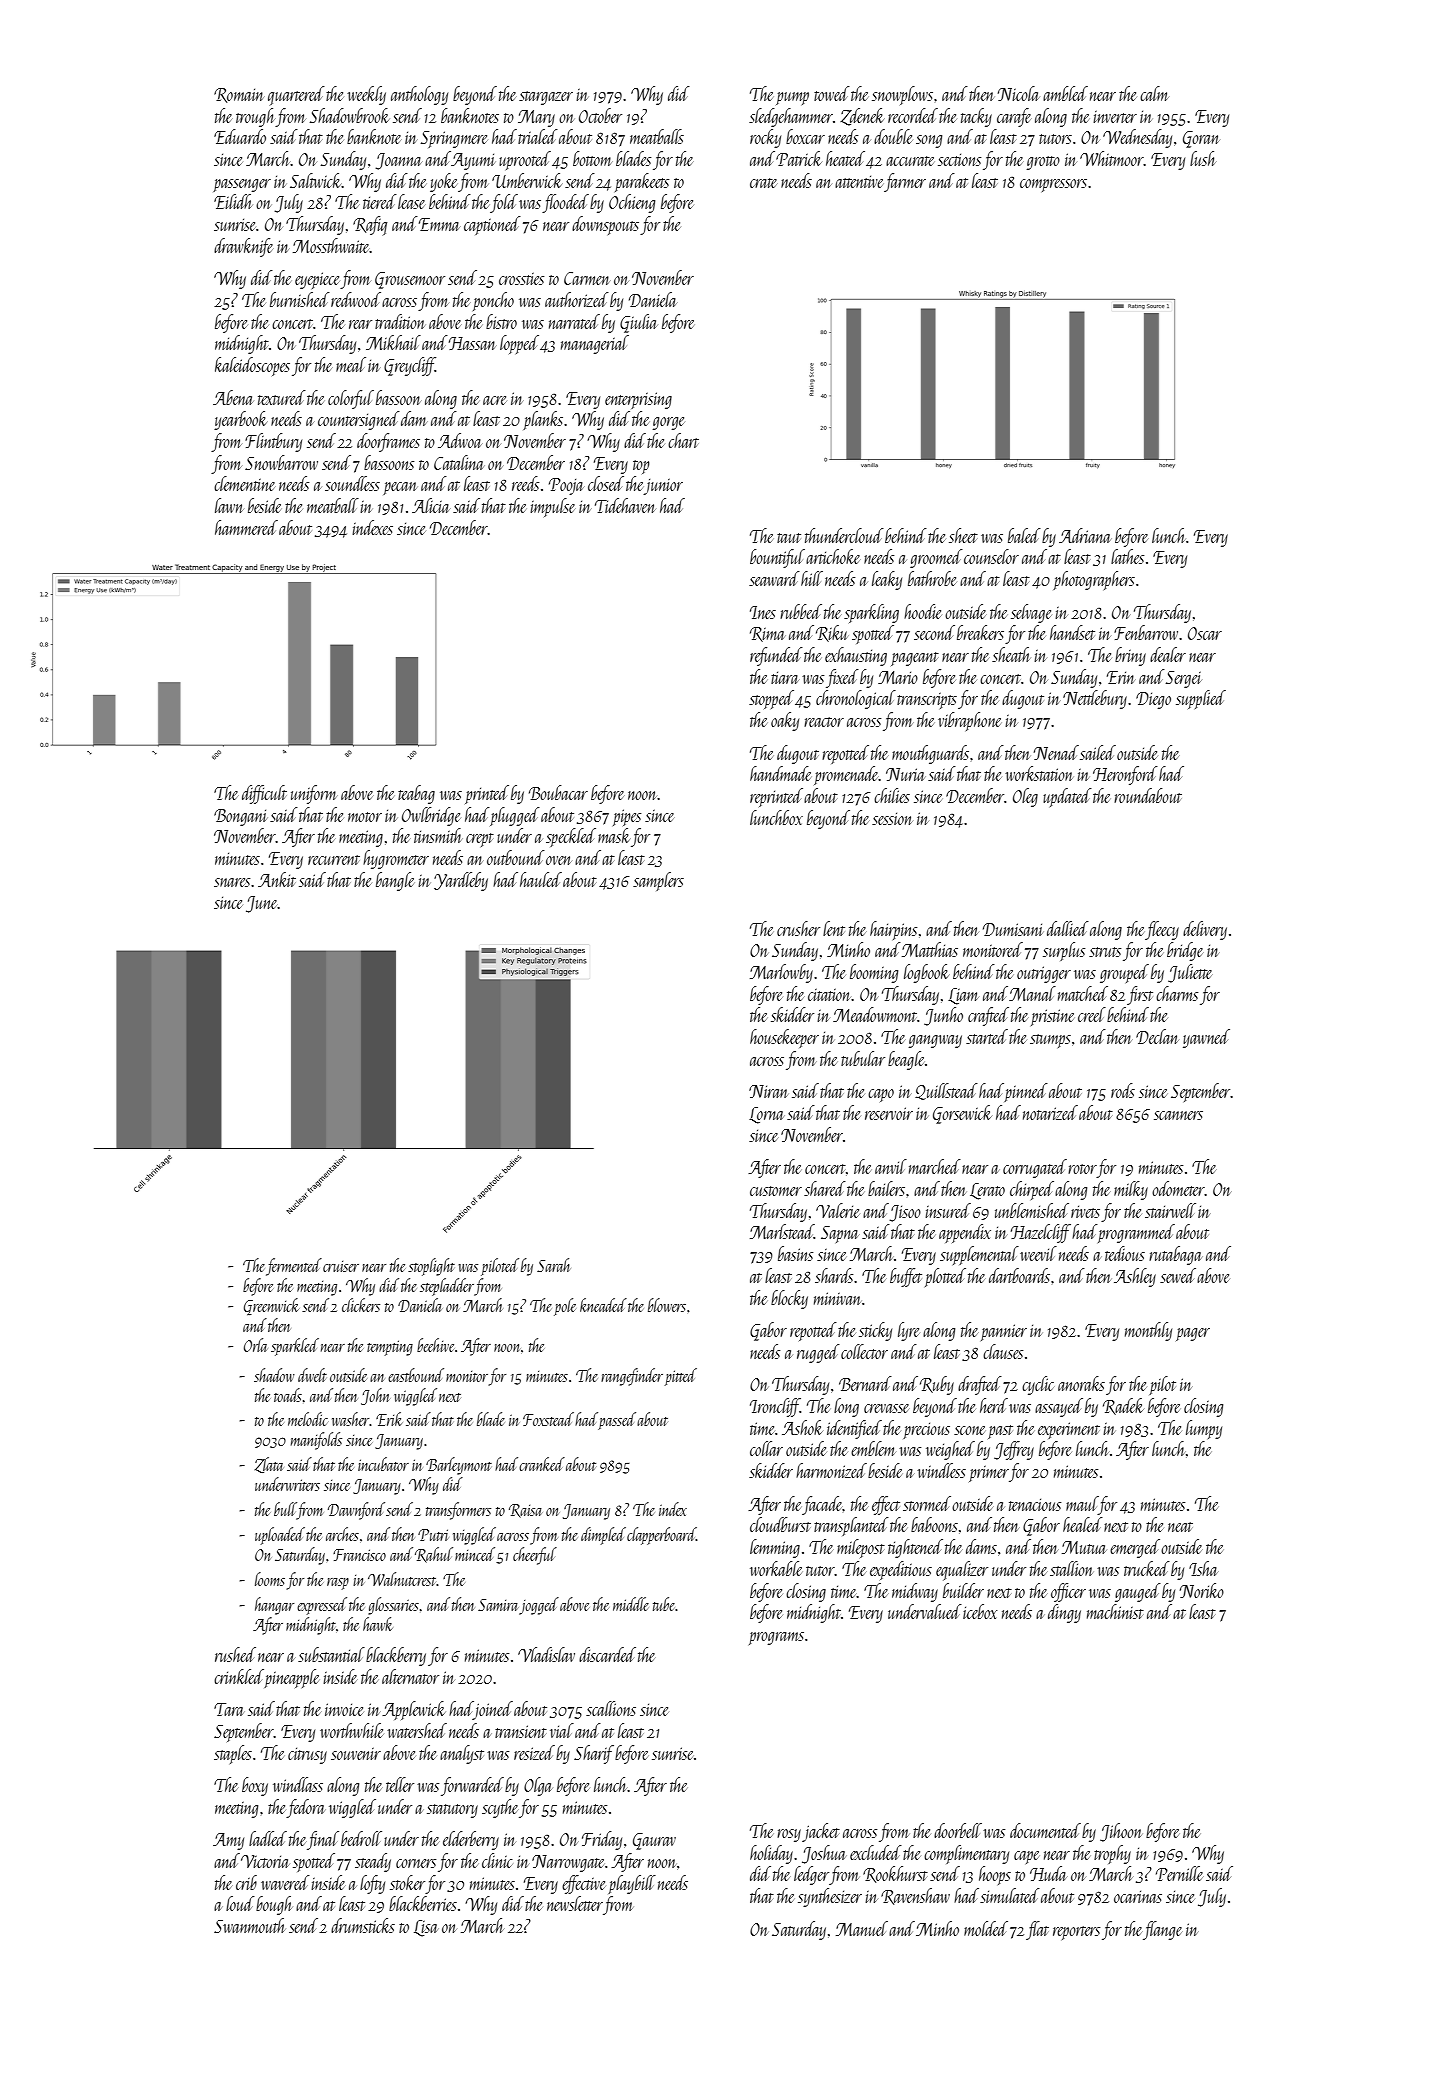 The height and width of the screenshot is (2100, 1450). What do you see at coordinates (1121, 677) in the screenshot?
I see `Erin` at bounding box center [1121, 677].
